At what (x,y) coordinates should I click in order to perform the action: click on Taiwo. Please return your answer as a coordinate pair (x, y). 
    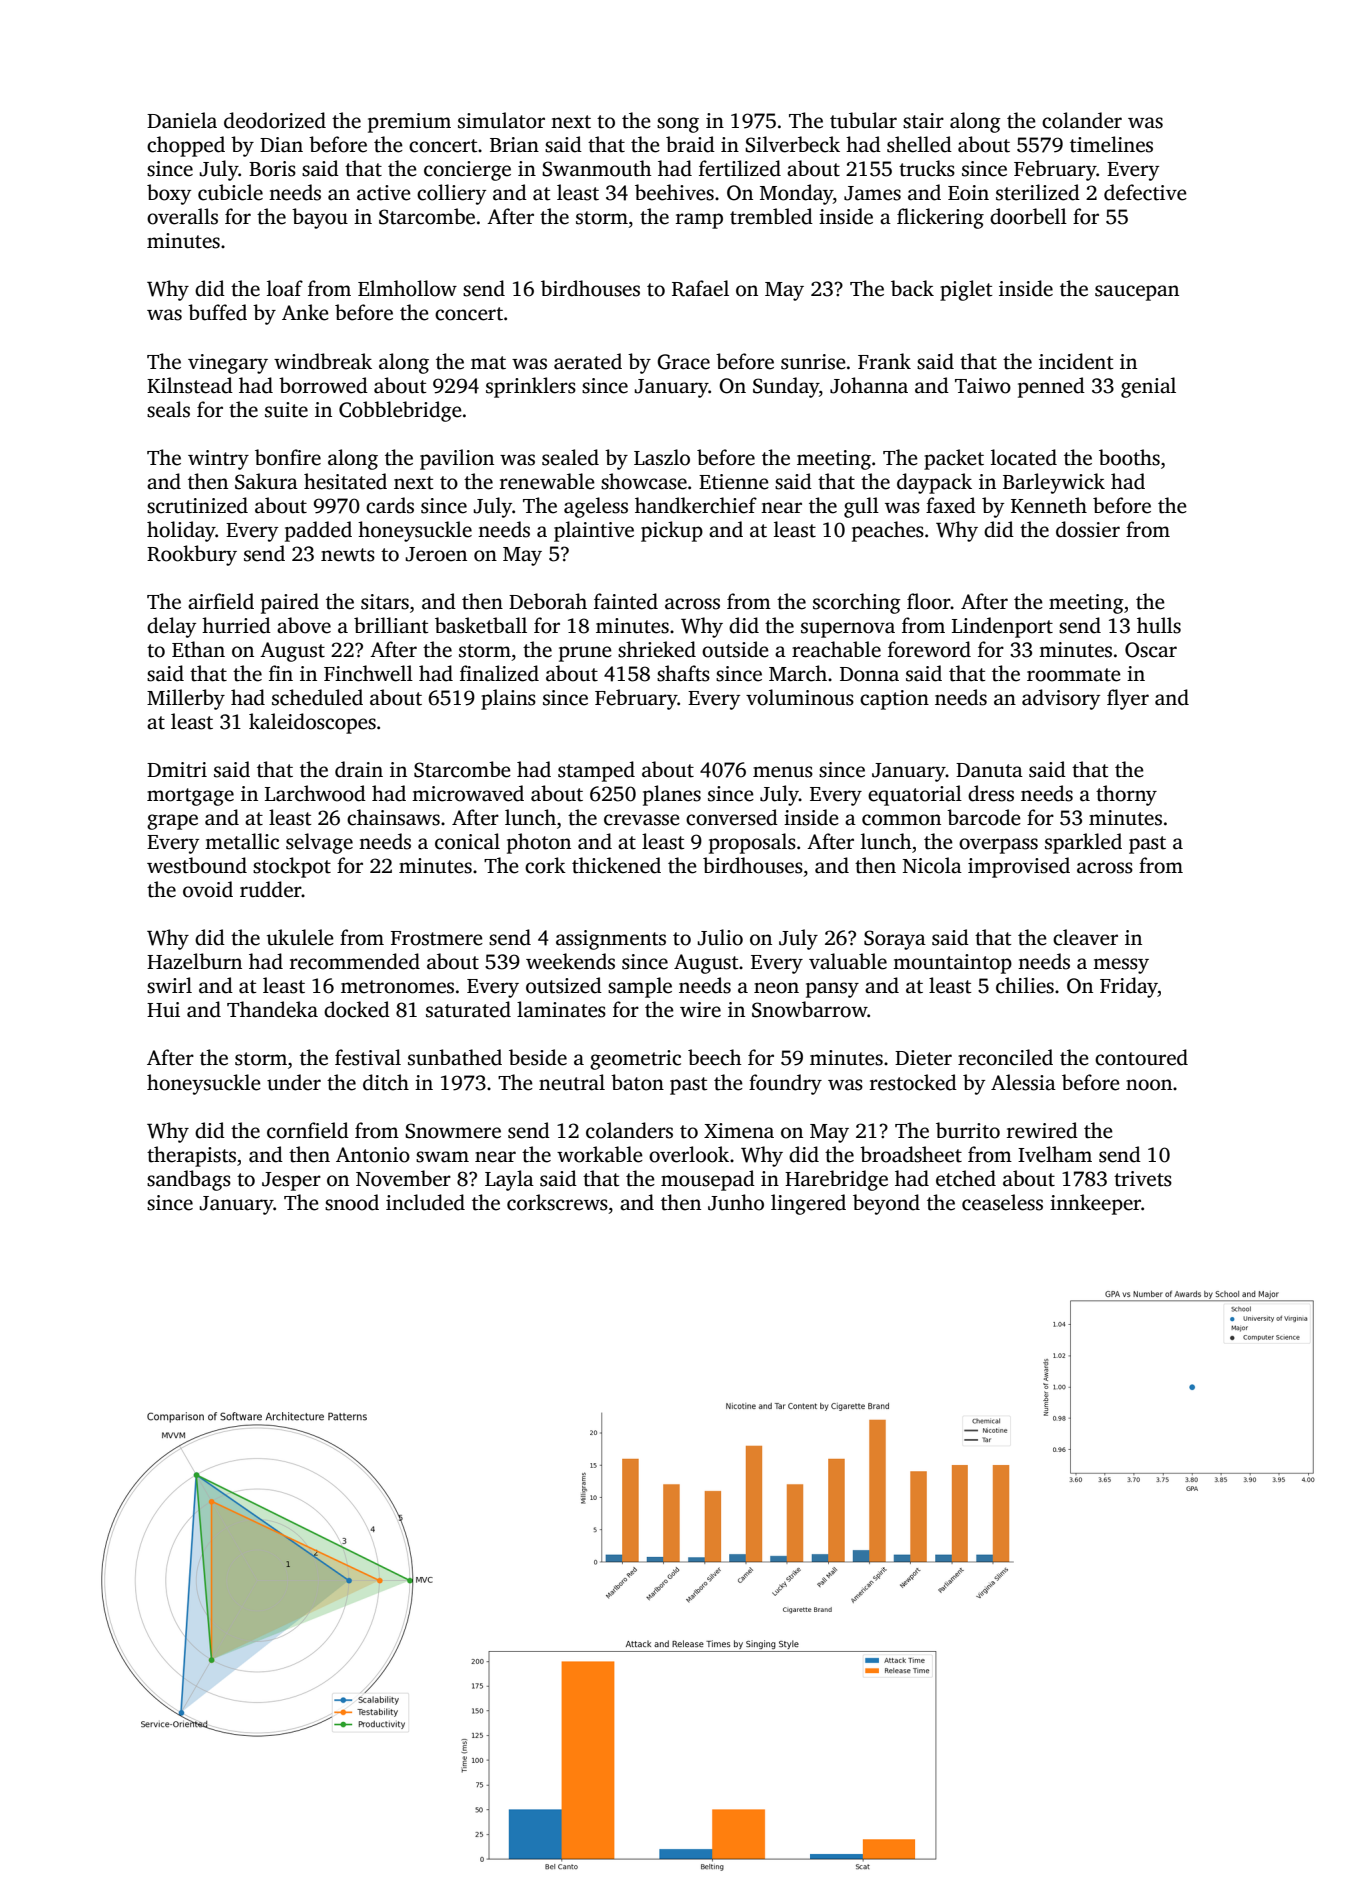
    Looking at the image, I should click on (983, 386).
